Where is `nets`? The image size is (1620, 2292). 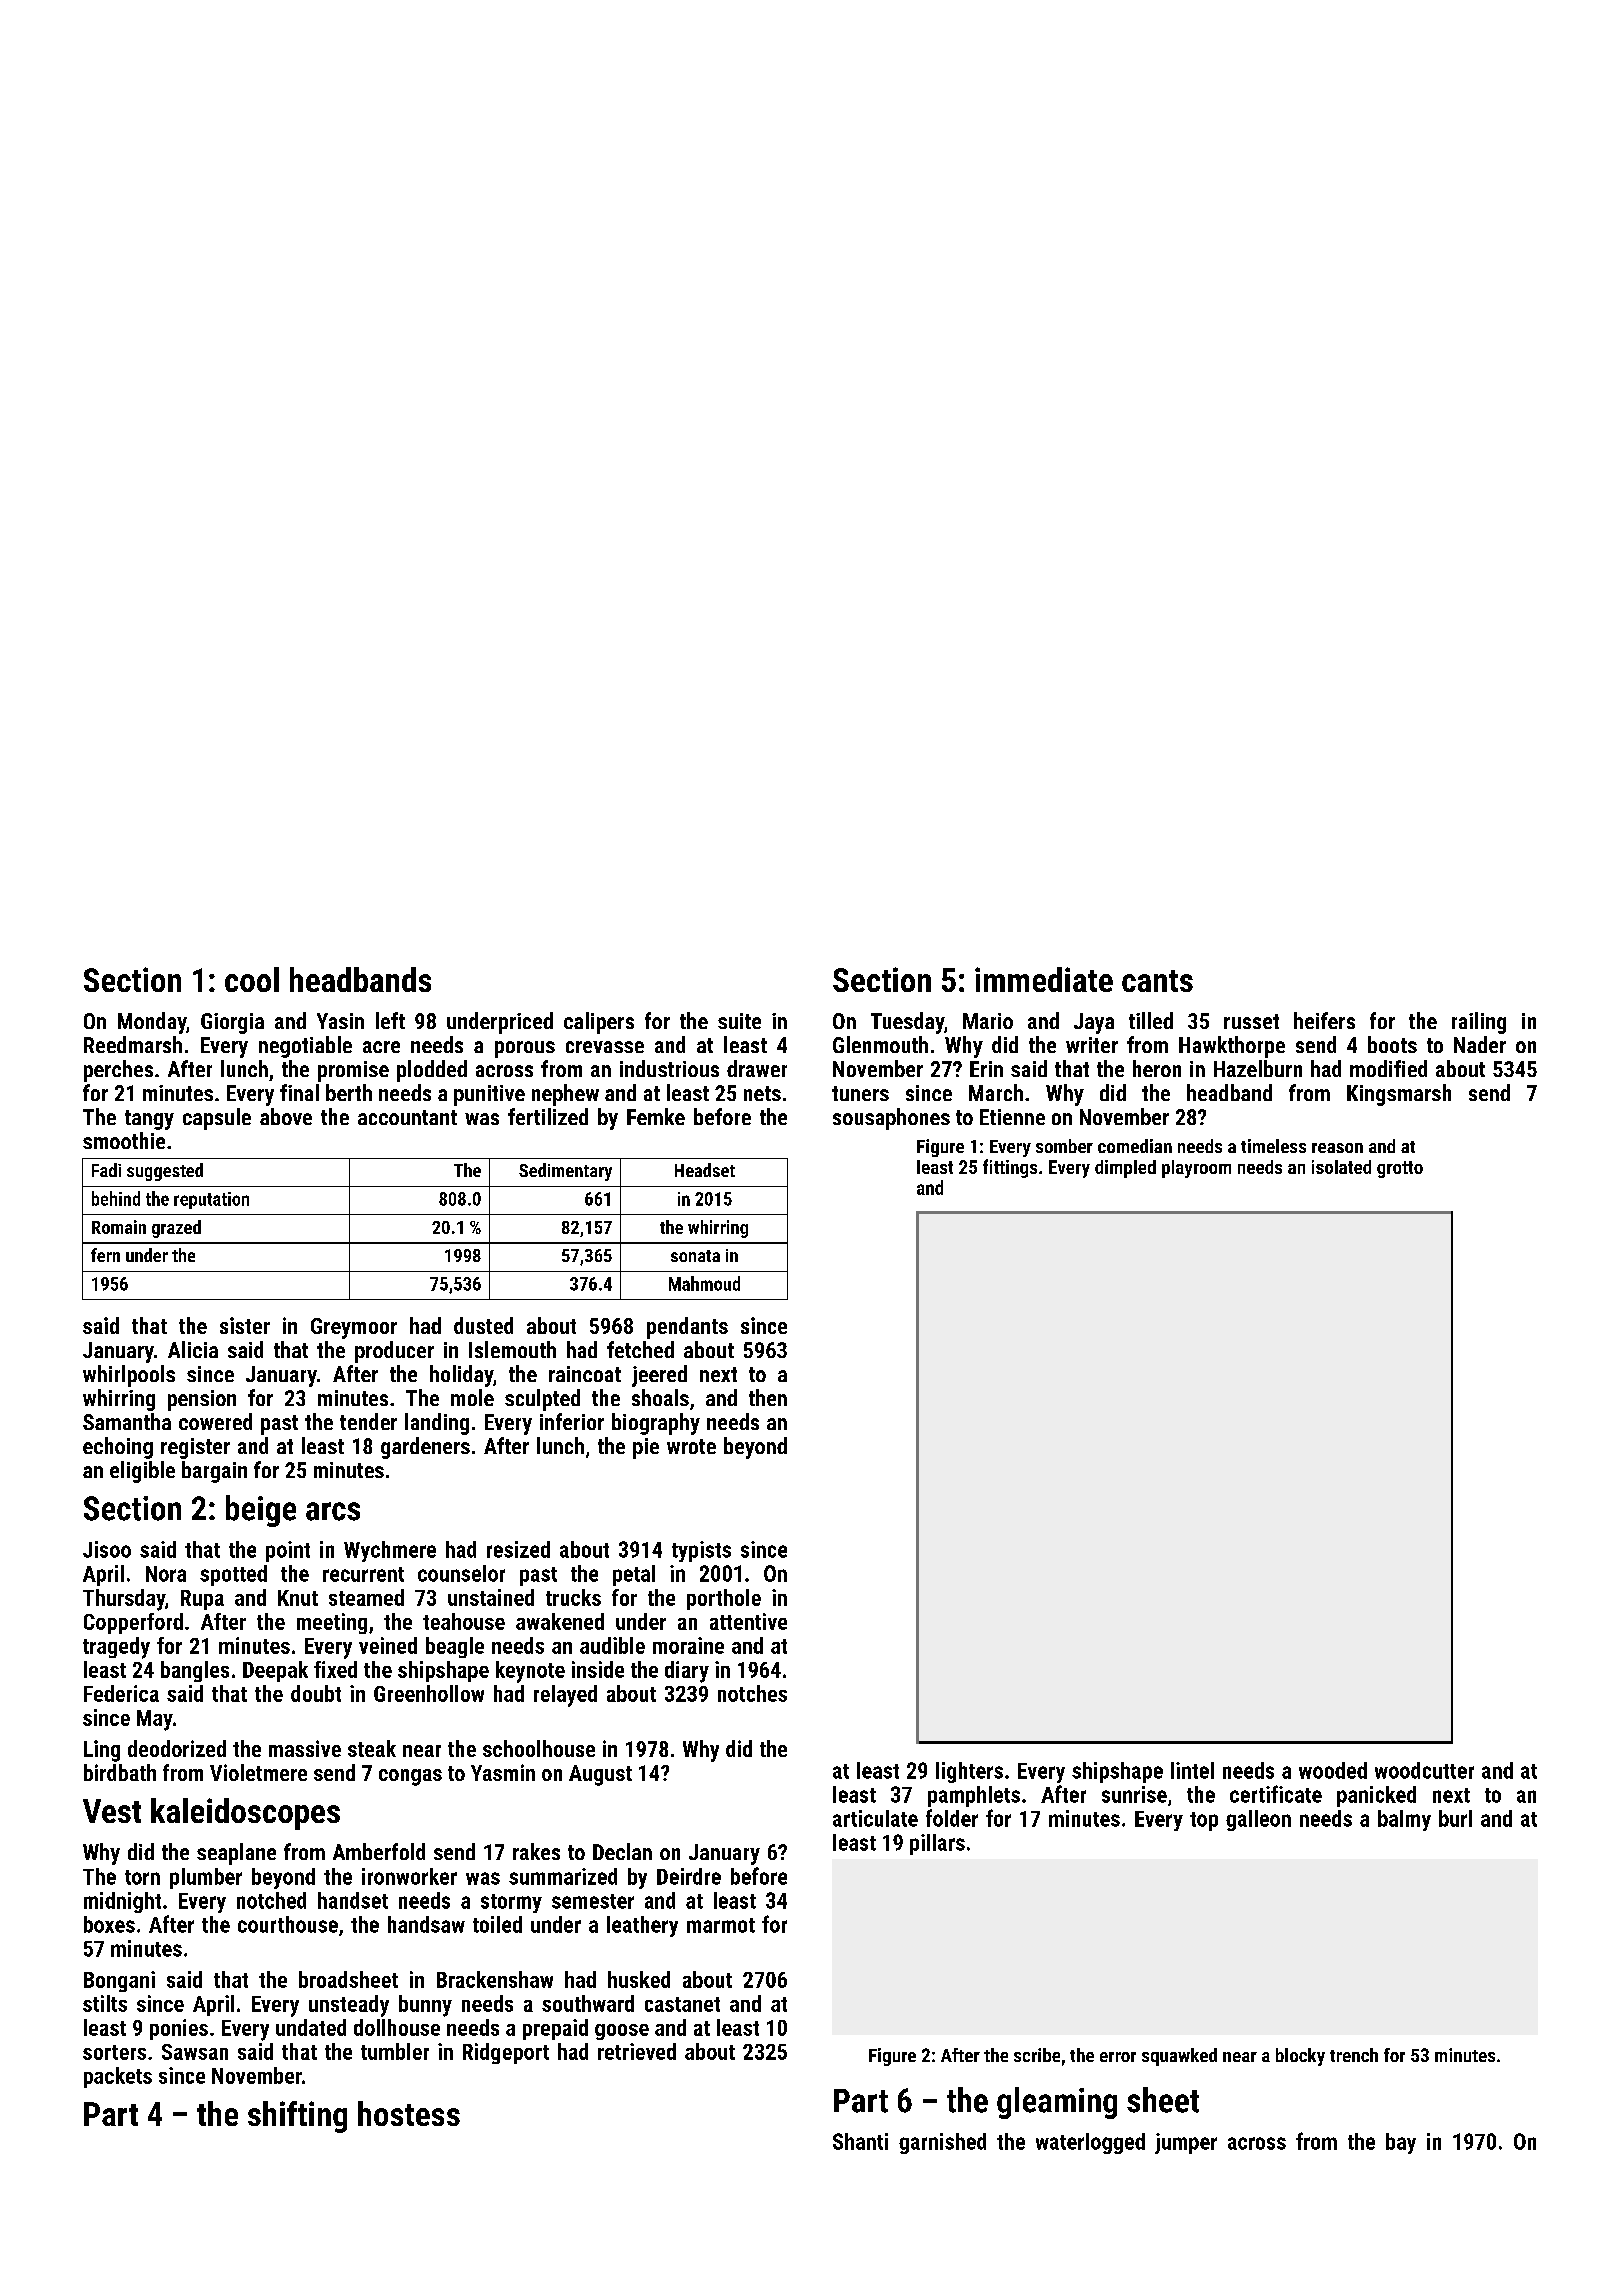 nets is located at coordinates (762, 1093).
